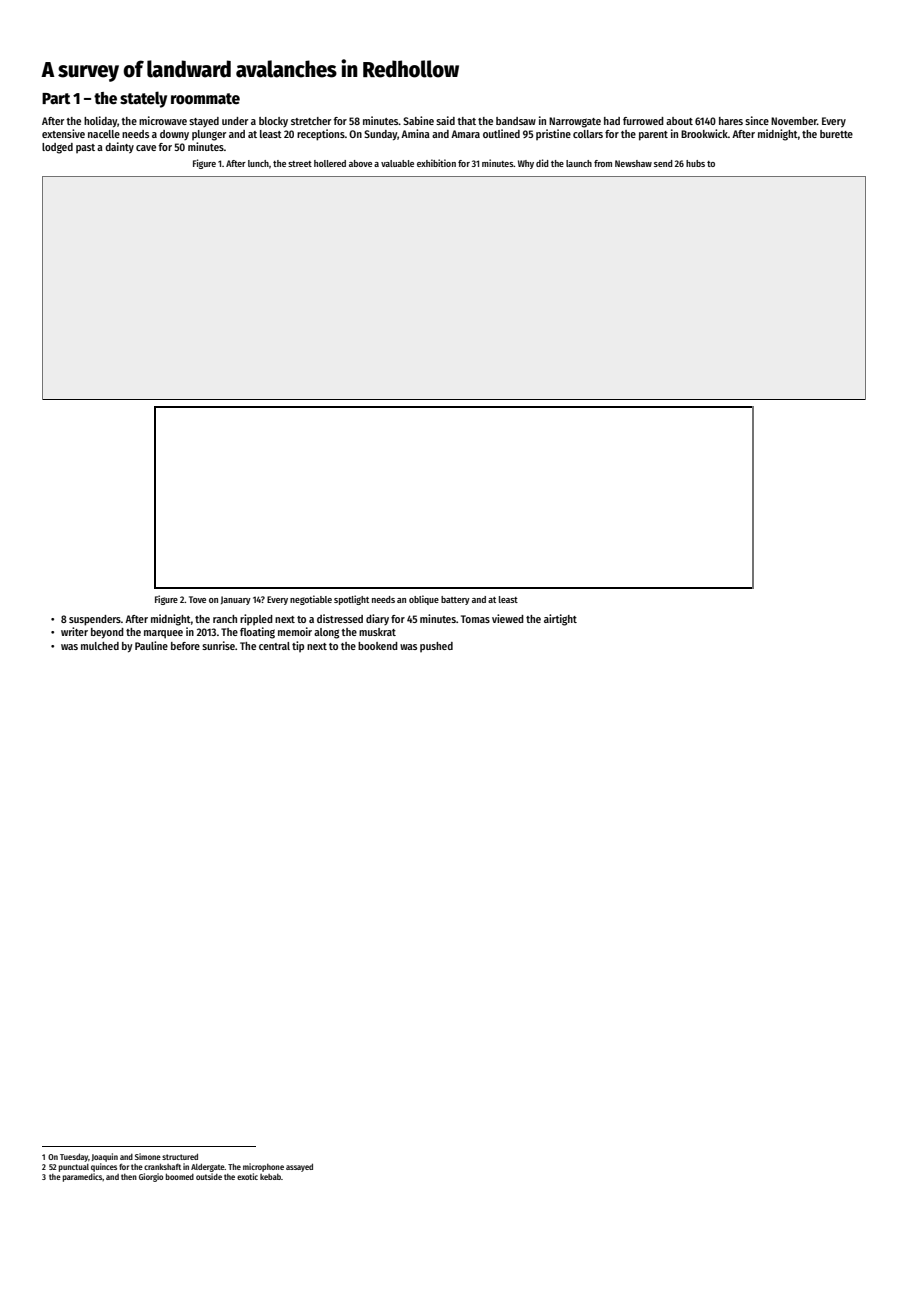  What do you see at coordinates (197, 599) in the page?
I see `Tove` at bounding box center [197, 599].
